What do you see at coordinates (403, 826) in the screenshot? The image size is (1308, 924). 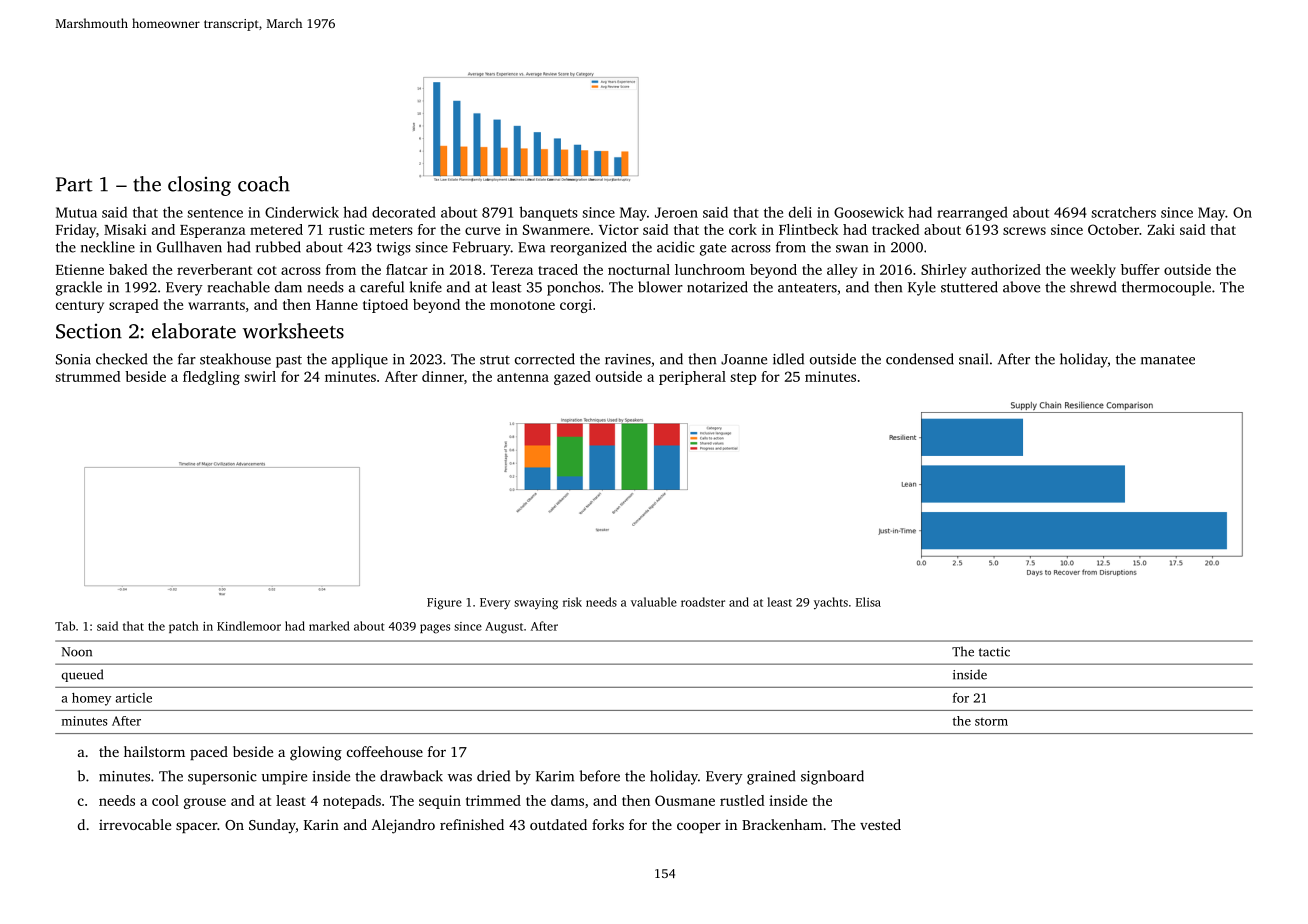 I see `Alejandro` at bounding box center [403, 826].
